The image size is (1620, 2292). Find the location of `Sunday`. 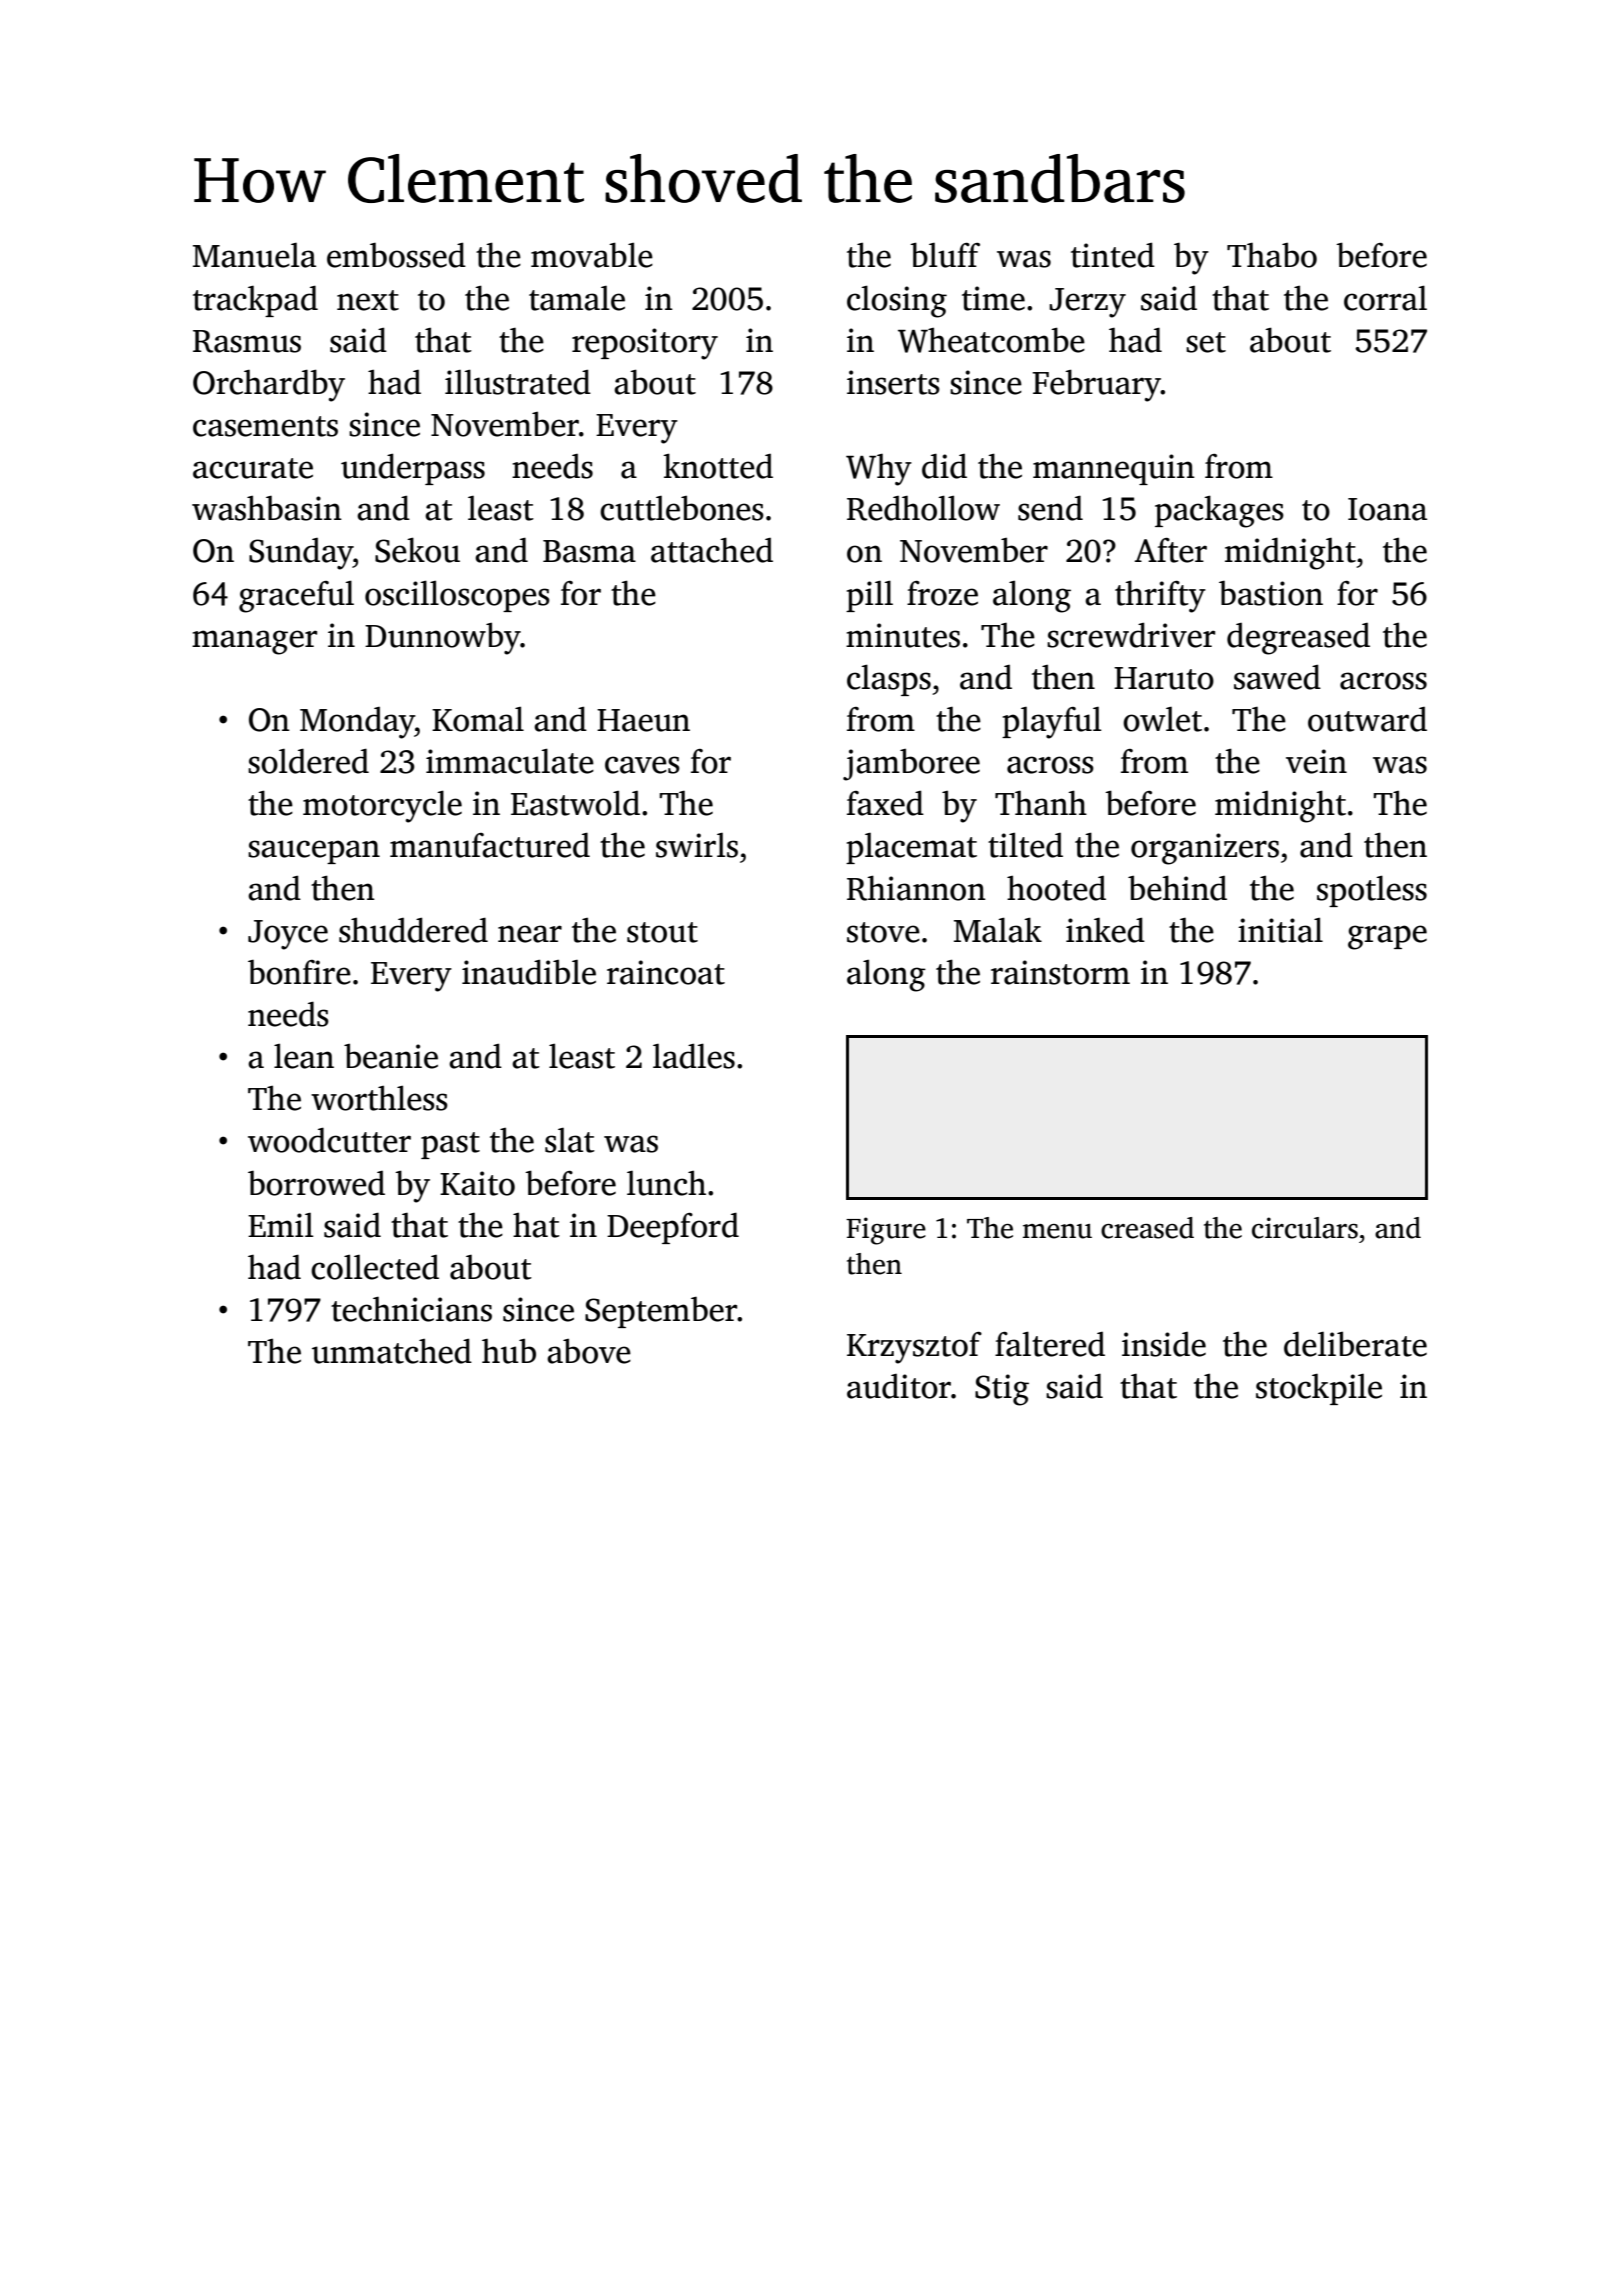

Sunday is located at coordinates (301, 554).
